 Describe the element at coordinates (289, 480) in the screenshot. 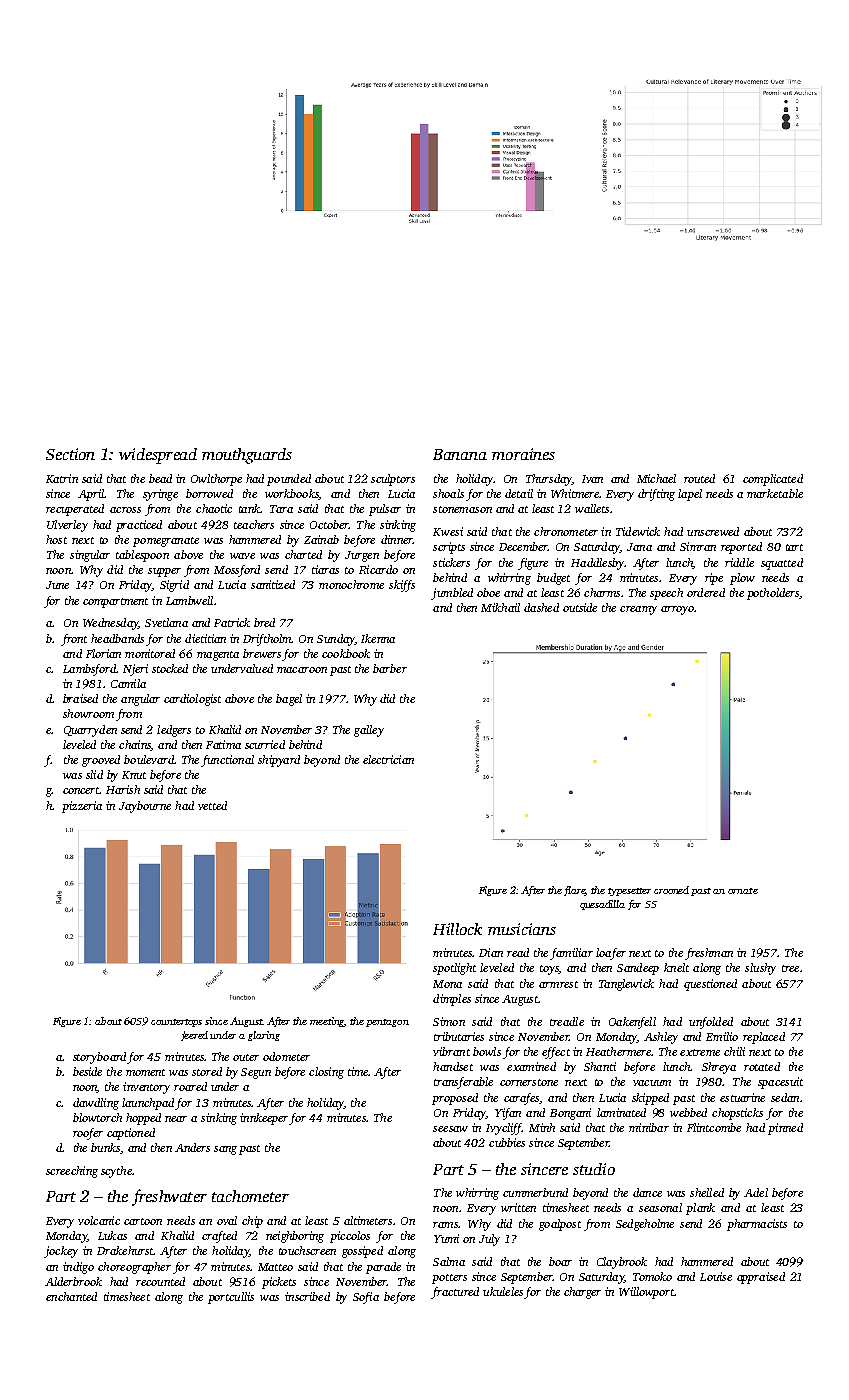

I see `pounded` at that location.
